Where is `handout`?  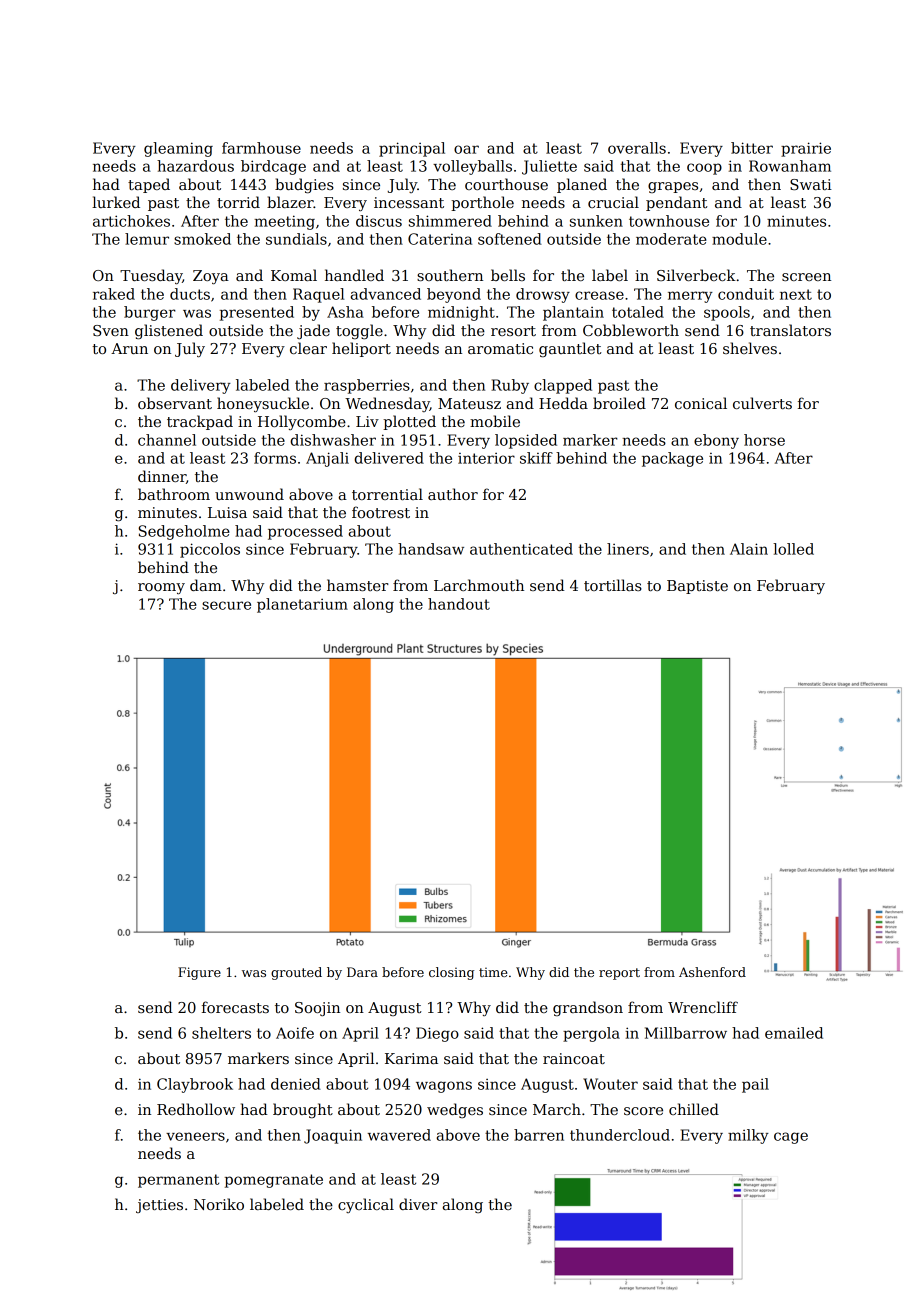
handout is located at coordinates (459, 604).
